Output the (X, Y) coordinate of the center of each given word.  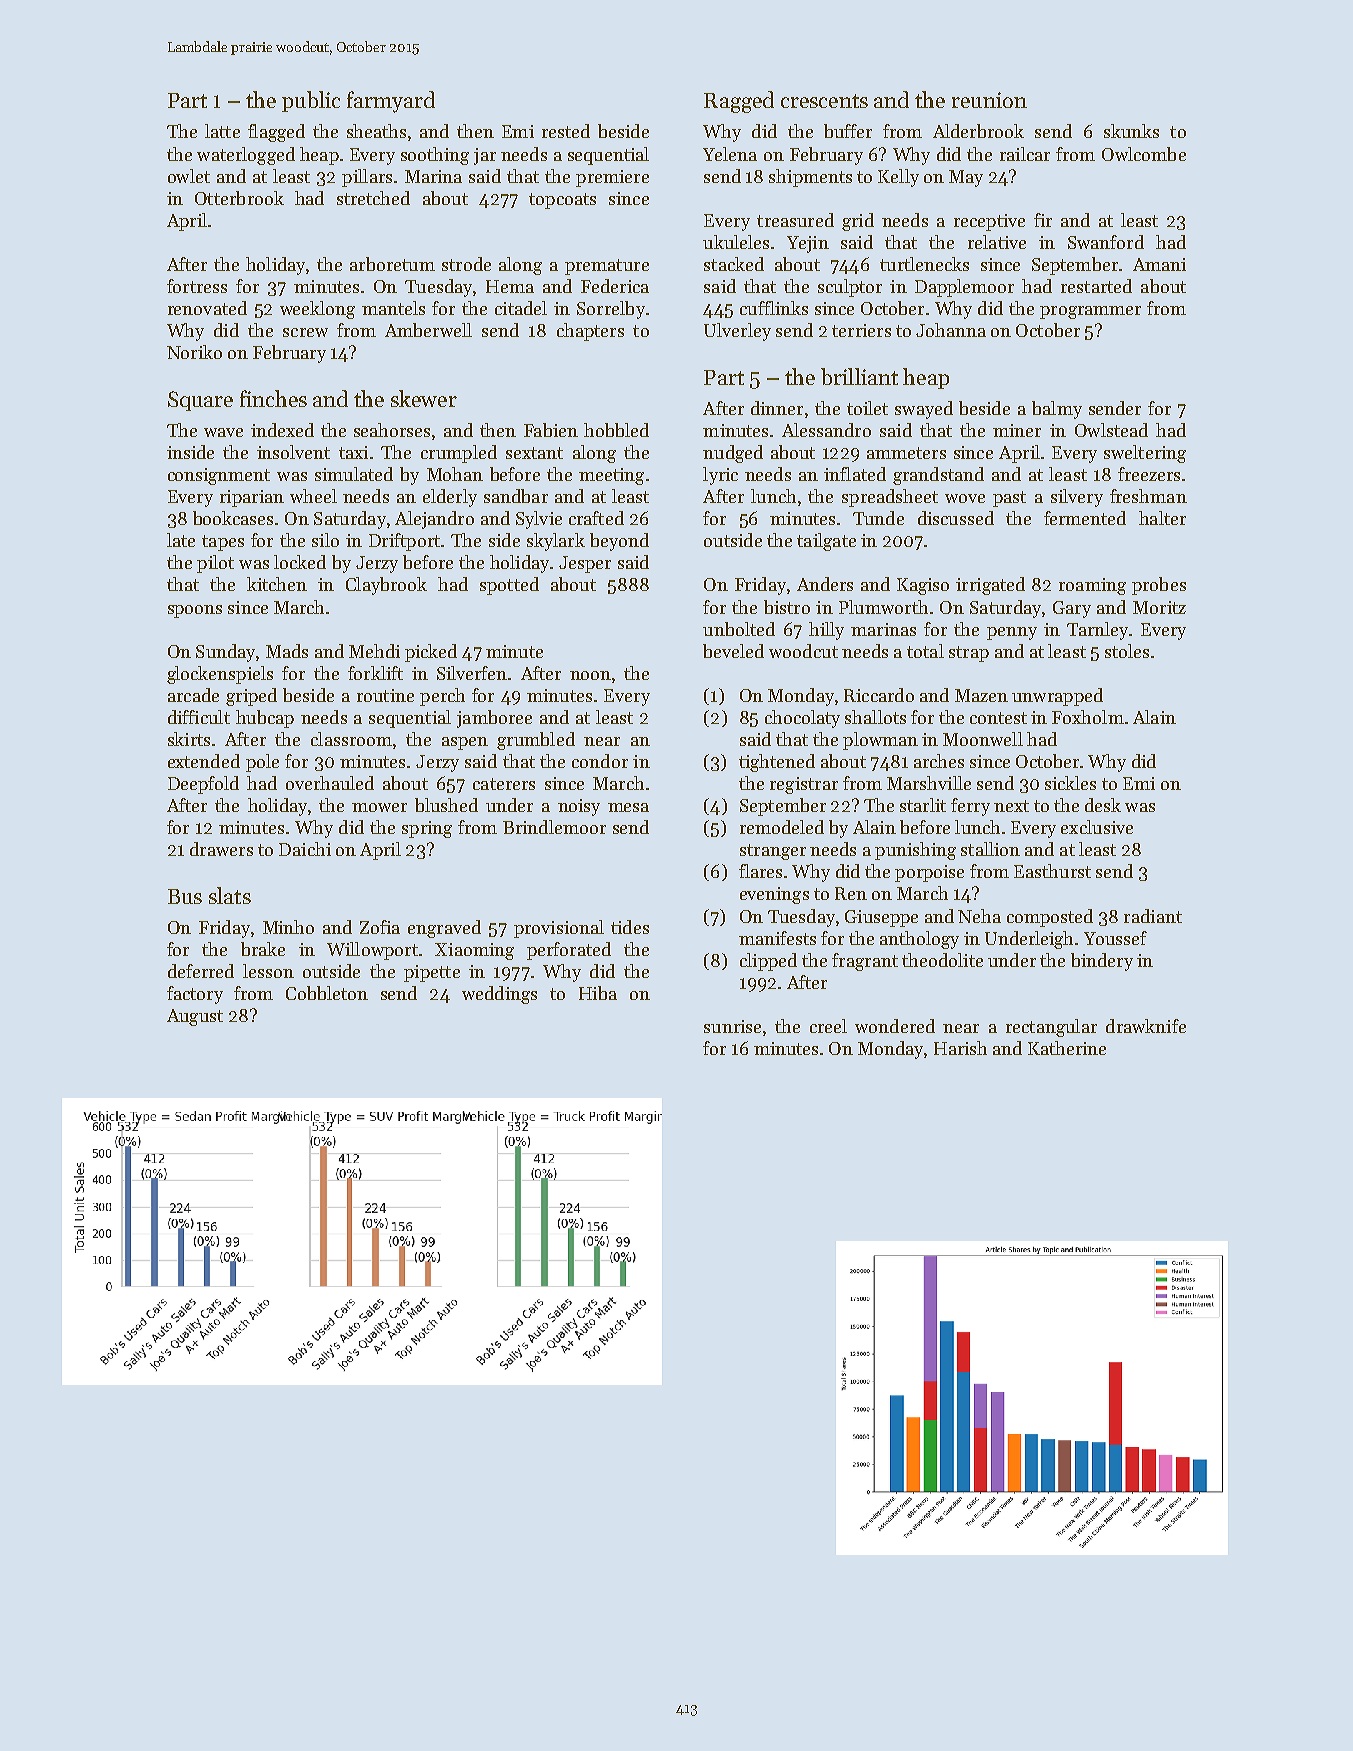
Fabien (551, 430)
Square (200, 401)
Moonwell (983, 739)
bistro (787, 607)
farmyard (391, 102)
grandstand (938, 476)
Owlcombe (1144, 154)
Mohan (455, 474)
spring (427, 829)
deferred (201, 971)
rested (566, 131)
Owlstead (1111, 430)
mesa (628, 807)
